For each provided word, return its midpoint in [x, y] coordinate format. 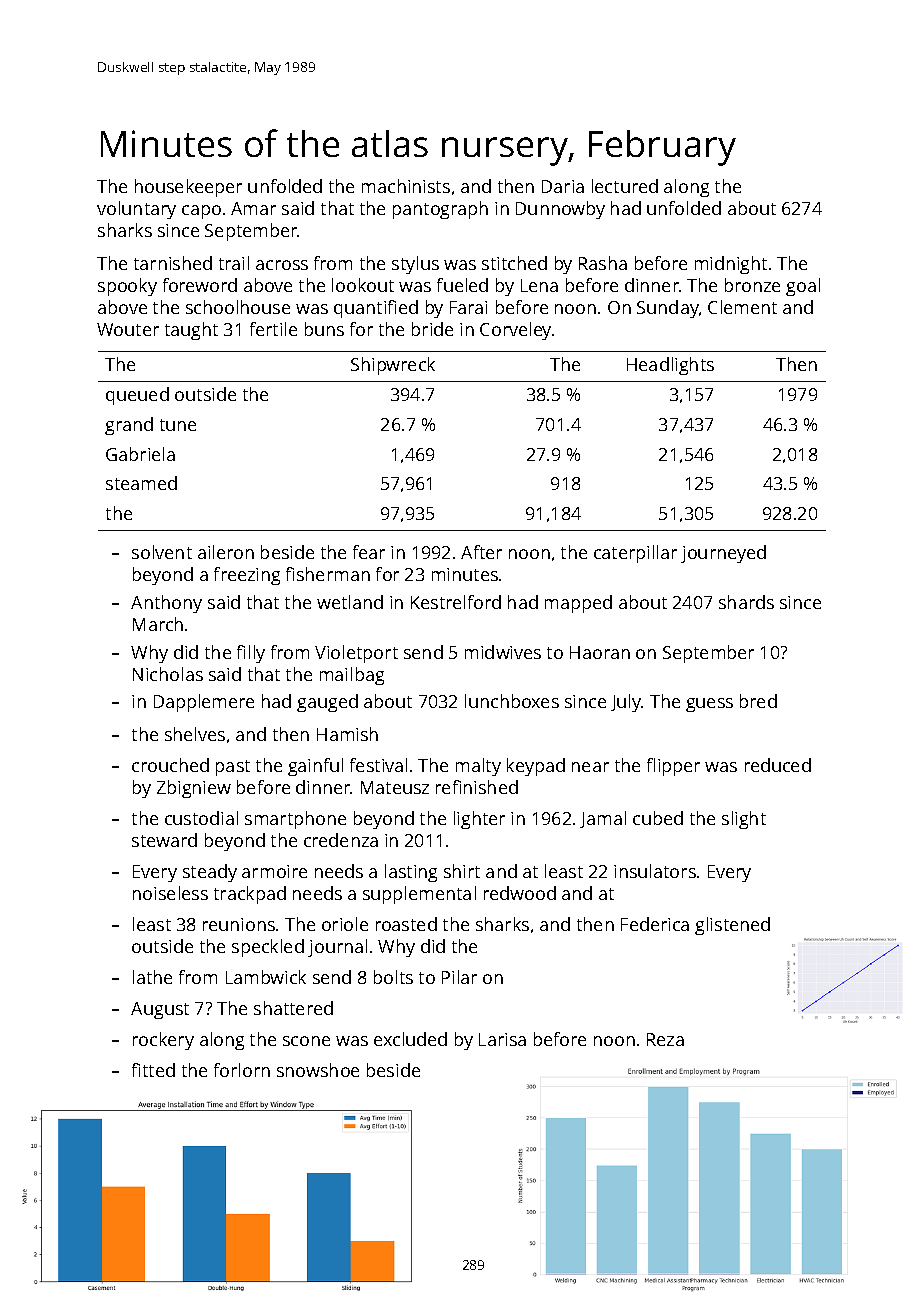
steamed [141, 483]
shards [746, 602]
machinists [406, 186]
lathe [152, 977]
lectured [625, 186]
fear [369, 552]
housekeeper [188, 188]
